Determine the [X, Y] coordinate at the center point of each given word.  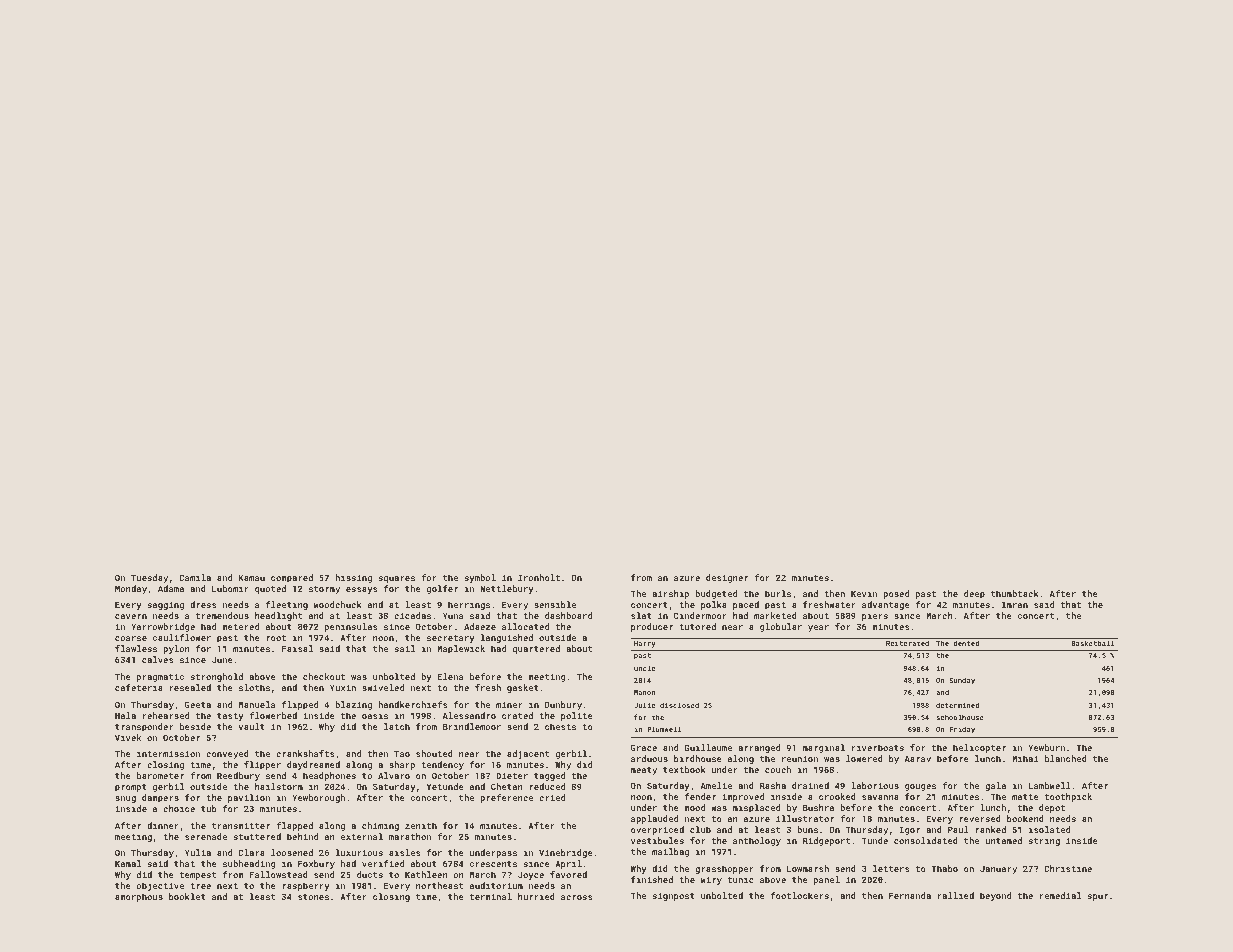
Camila [195, 577]
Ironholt [539, 577]
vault [252, 726]
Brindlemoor [472, 726]
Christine [1068, 868]
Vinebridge [566, 853]
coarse [131, 638]
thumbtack [1015, 593]
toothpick [1068, 797]
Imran [1015, 604]
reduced [547, 786]
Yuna [453, 615]
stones [313, 897]
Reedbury [238, 776]
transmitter [241, 825]
